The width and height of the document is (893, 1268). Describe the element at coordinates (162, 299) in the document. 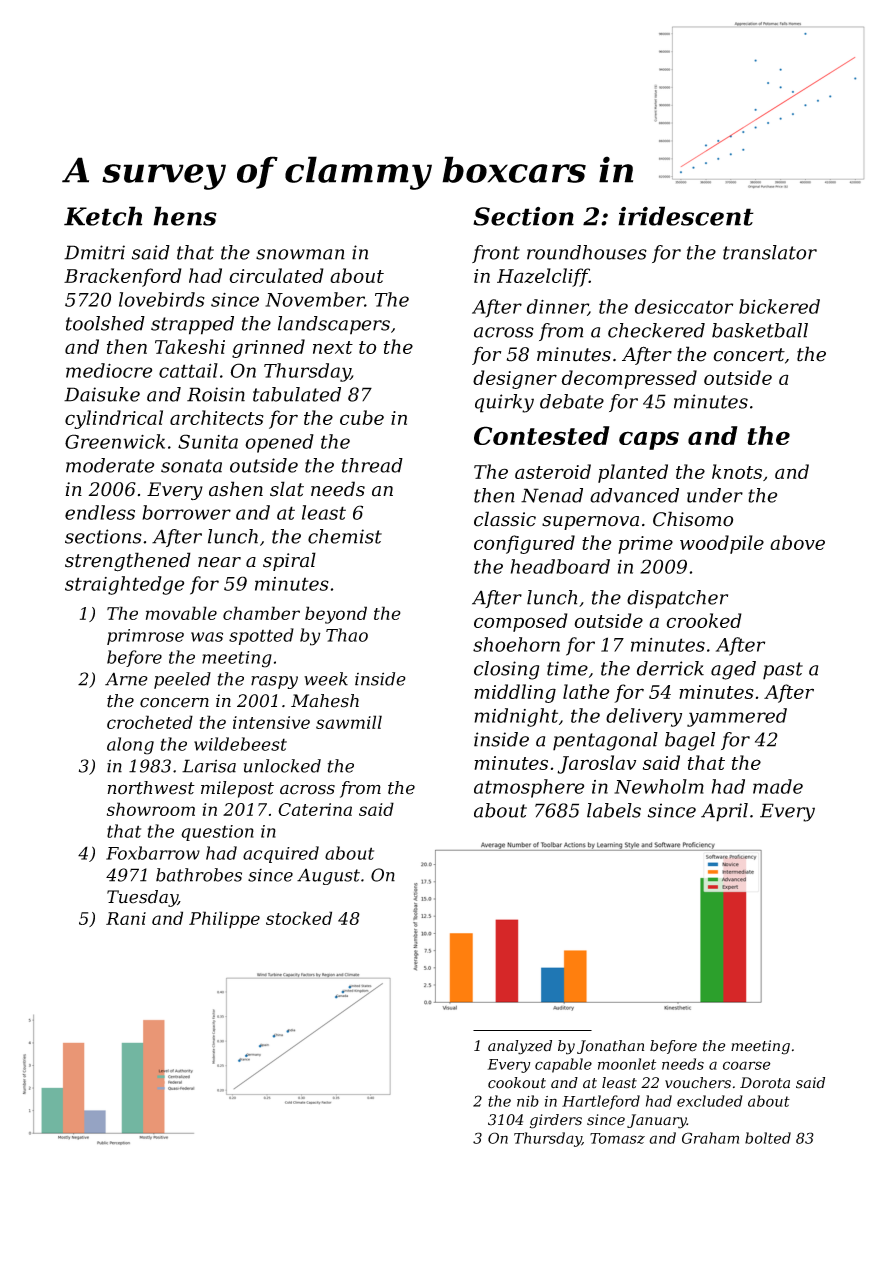

I see `lovebirds` at that location.
